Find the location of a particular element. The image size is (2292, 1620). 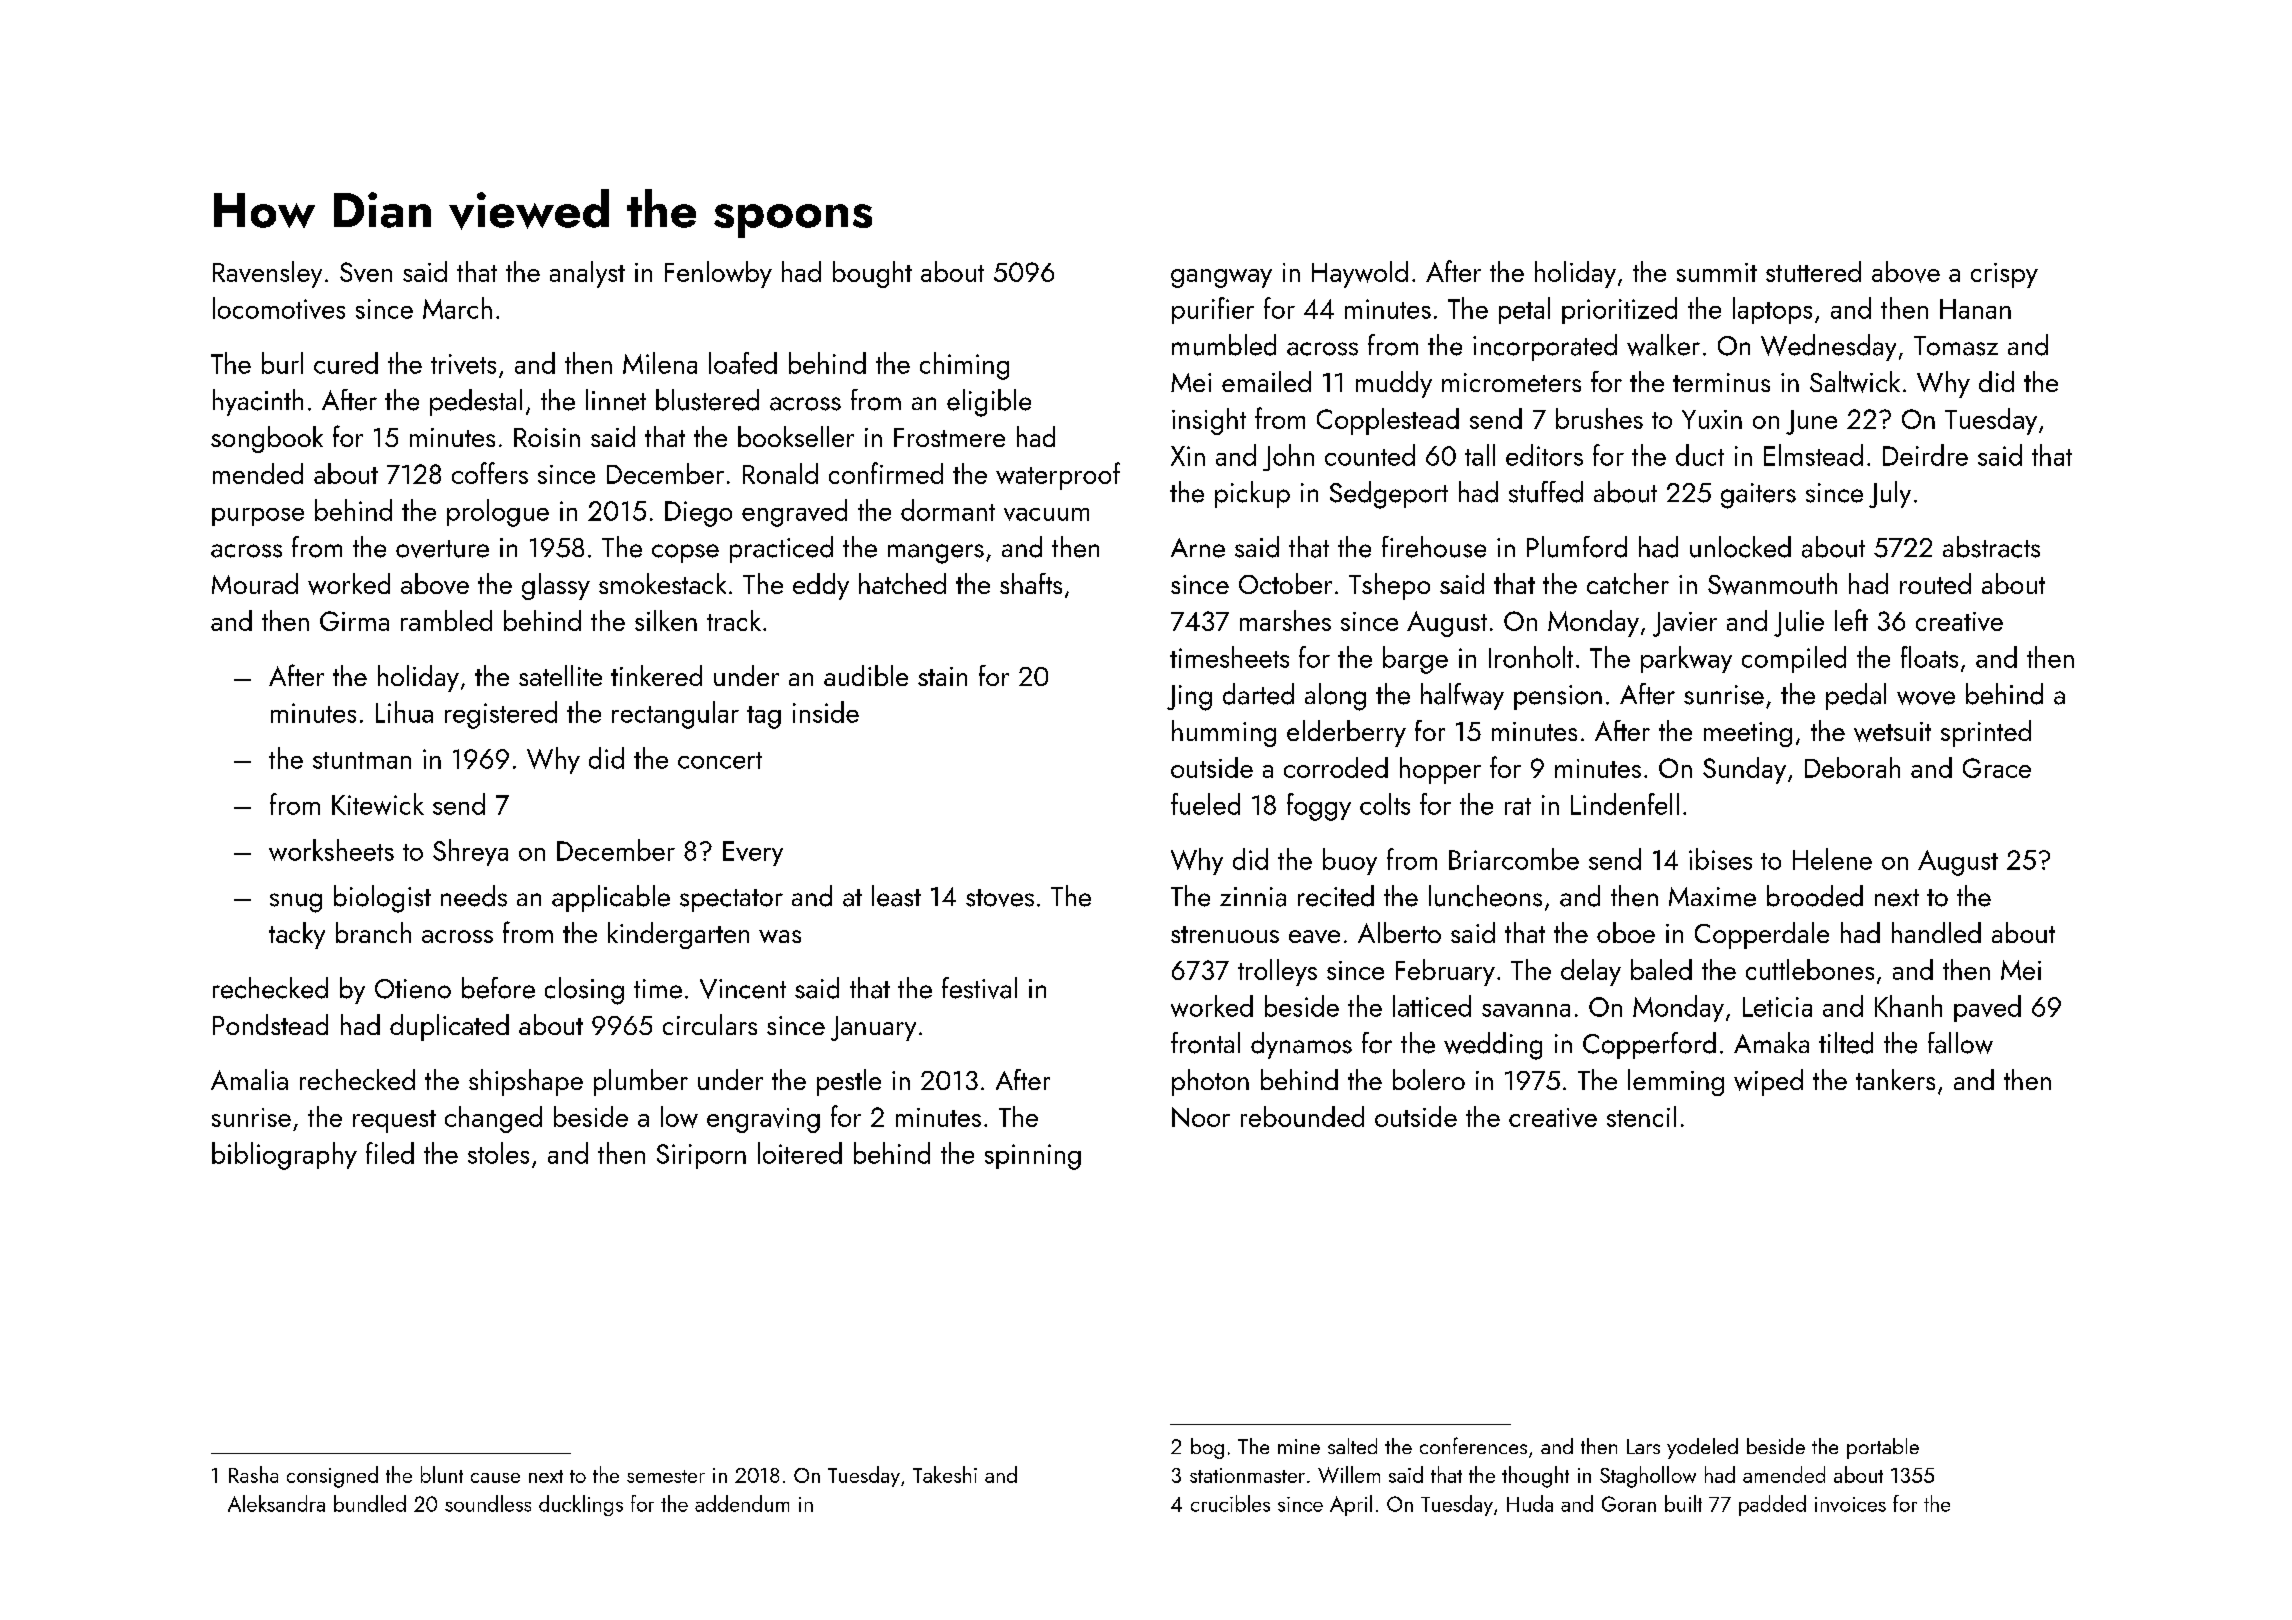

bought is located at coordinates (872, 274).
